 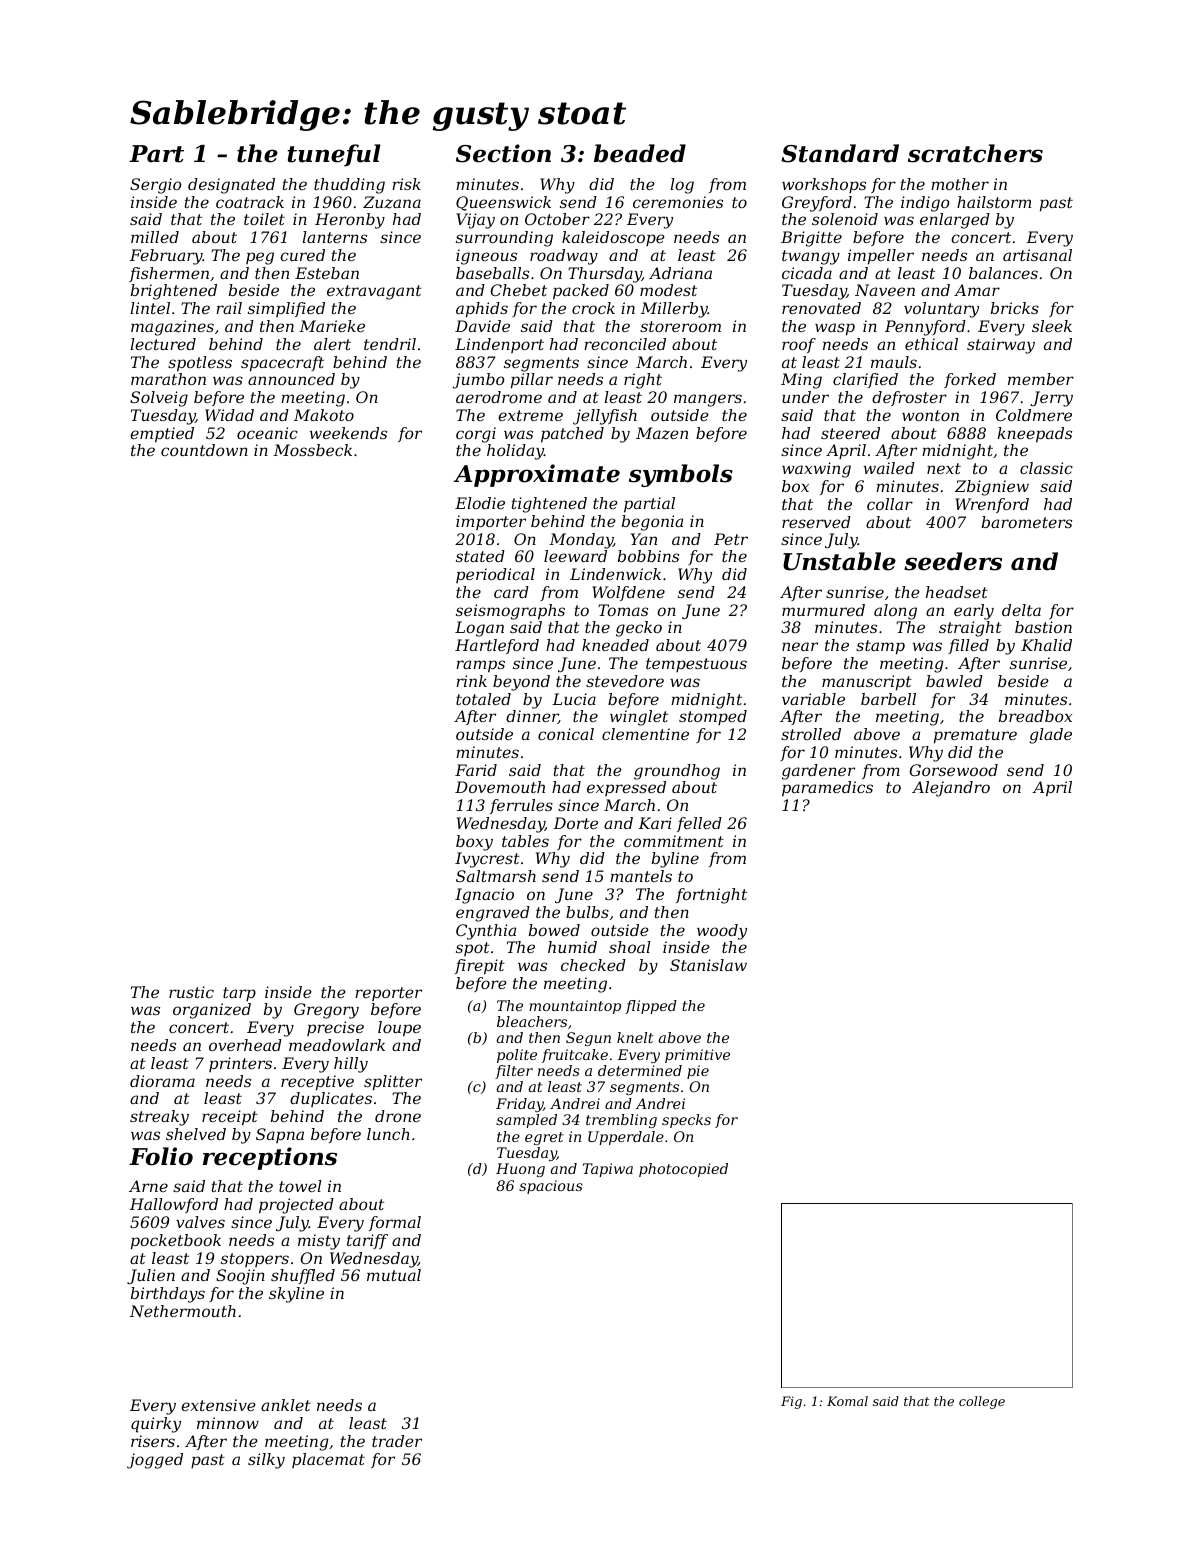 What do you see at coordinates (231, 186) in the page?
I see `designated` at bounding box center [231, 186].
